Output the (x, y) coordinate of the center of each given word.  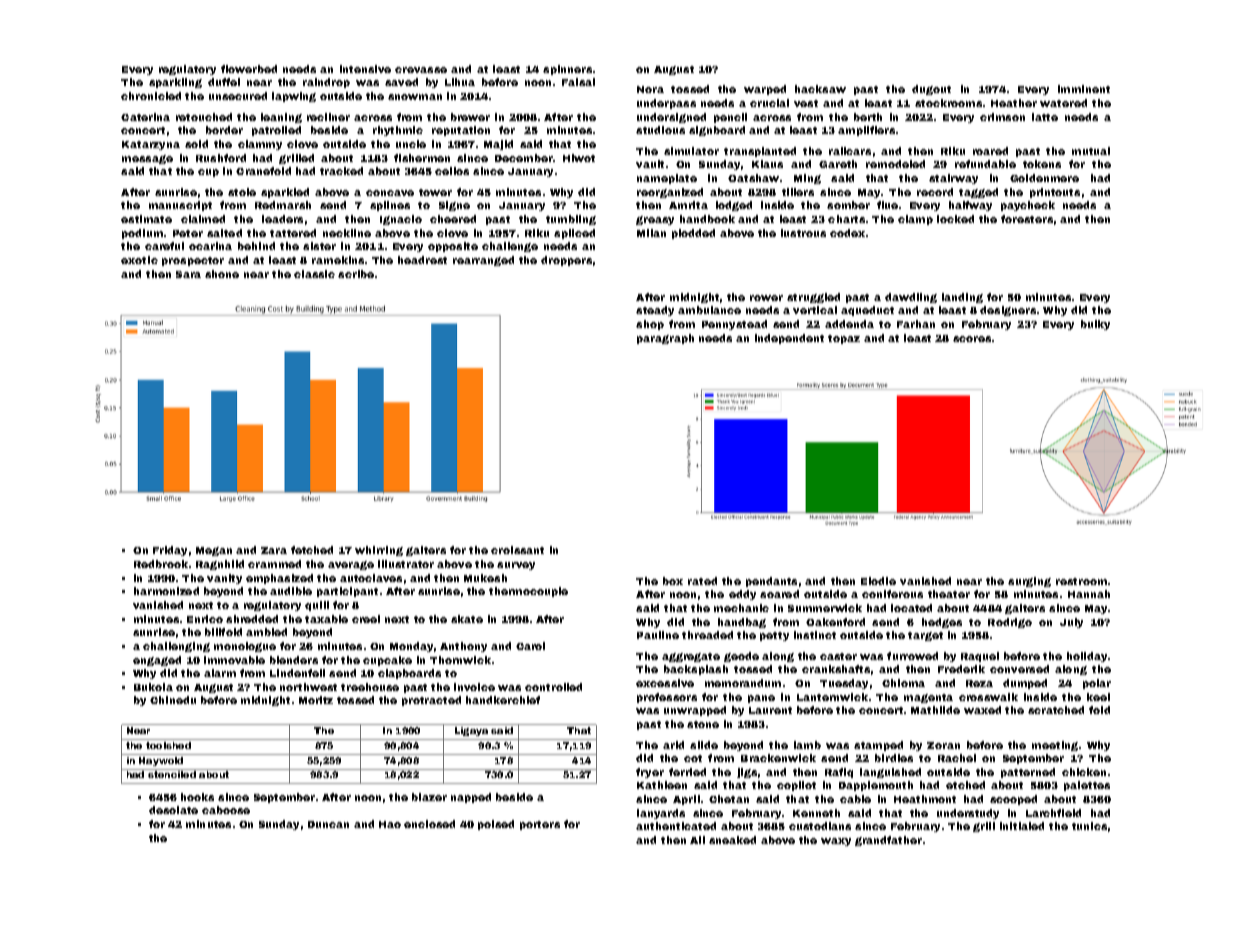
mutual (1091, 151)
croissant (517, 550)
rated (702, 581)
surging (1029, 582)
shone (222, 274)
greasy (655, 220)
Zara (274, 550)
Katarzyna (151, 145)
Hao (390, 824)
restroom (1081, 581)
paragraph (665, 339)
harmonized (166, 591)
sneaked (732, 840)
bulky (1095, 325)
